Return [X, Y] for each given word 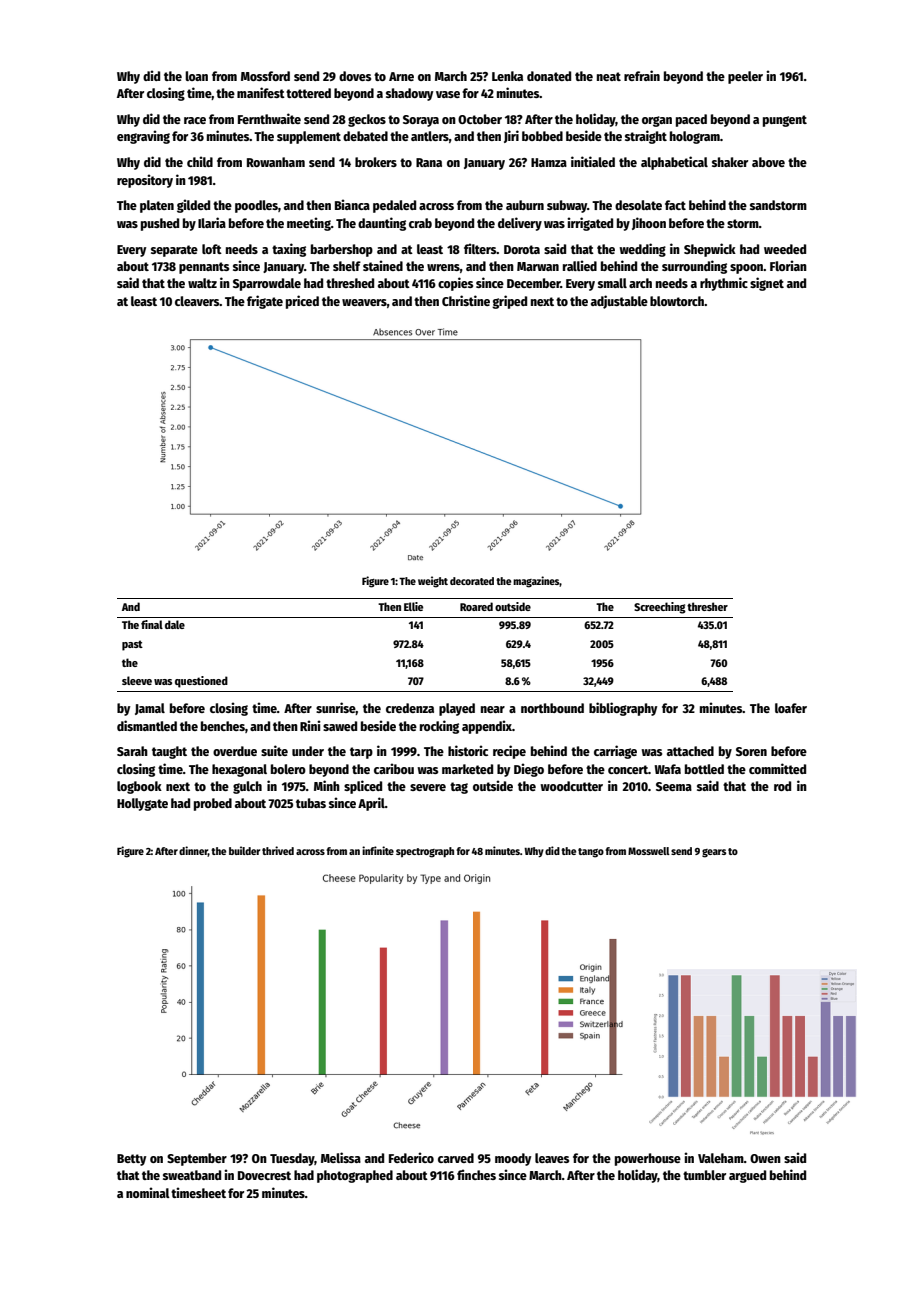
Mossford [265, 76]
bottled [704, 769]
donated [549, 76]
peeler [745, 77]
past [132, 645]
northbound [552, 708]
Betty [131, 1160]
